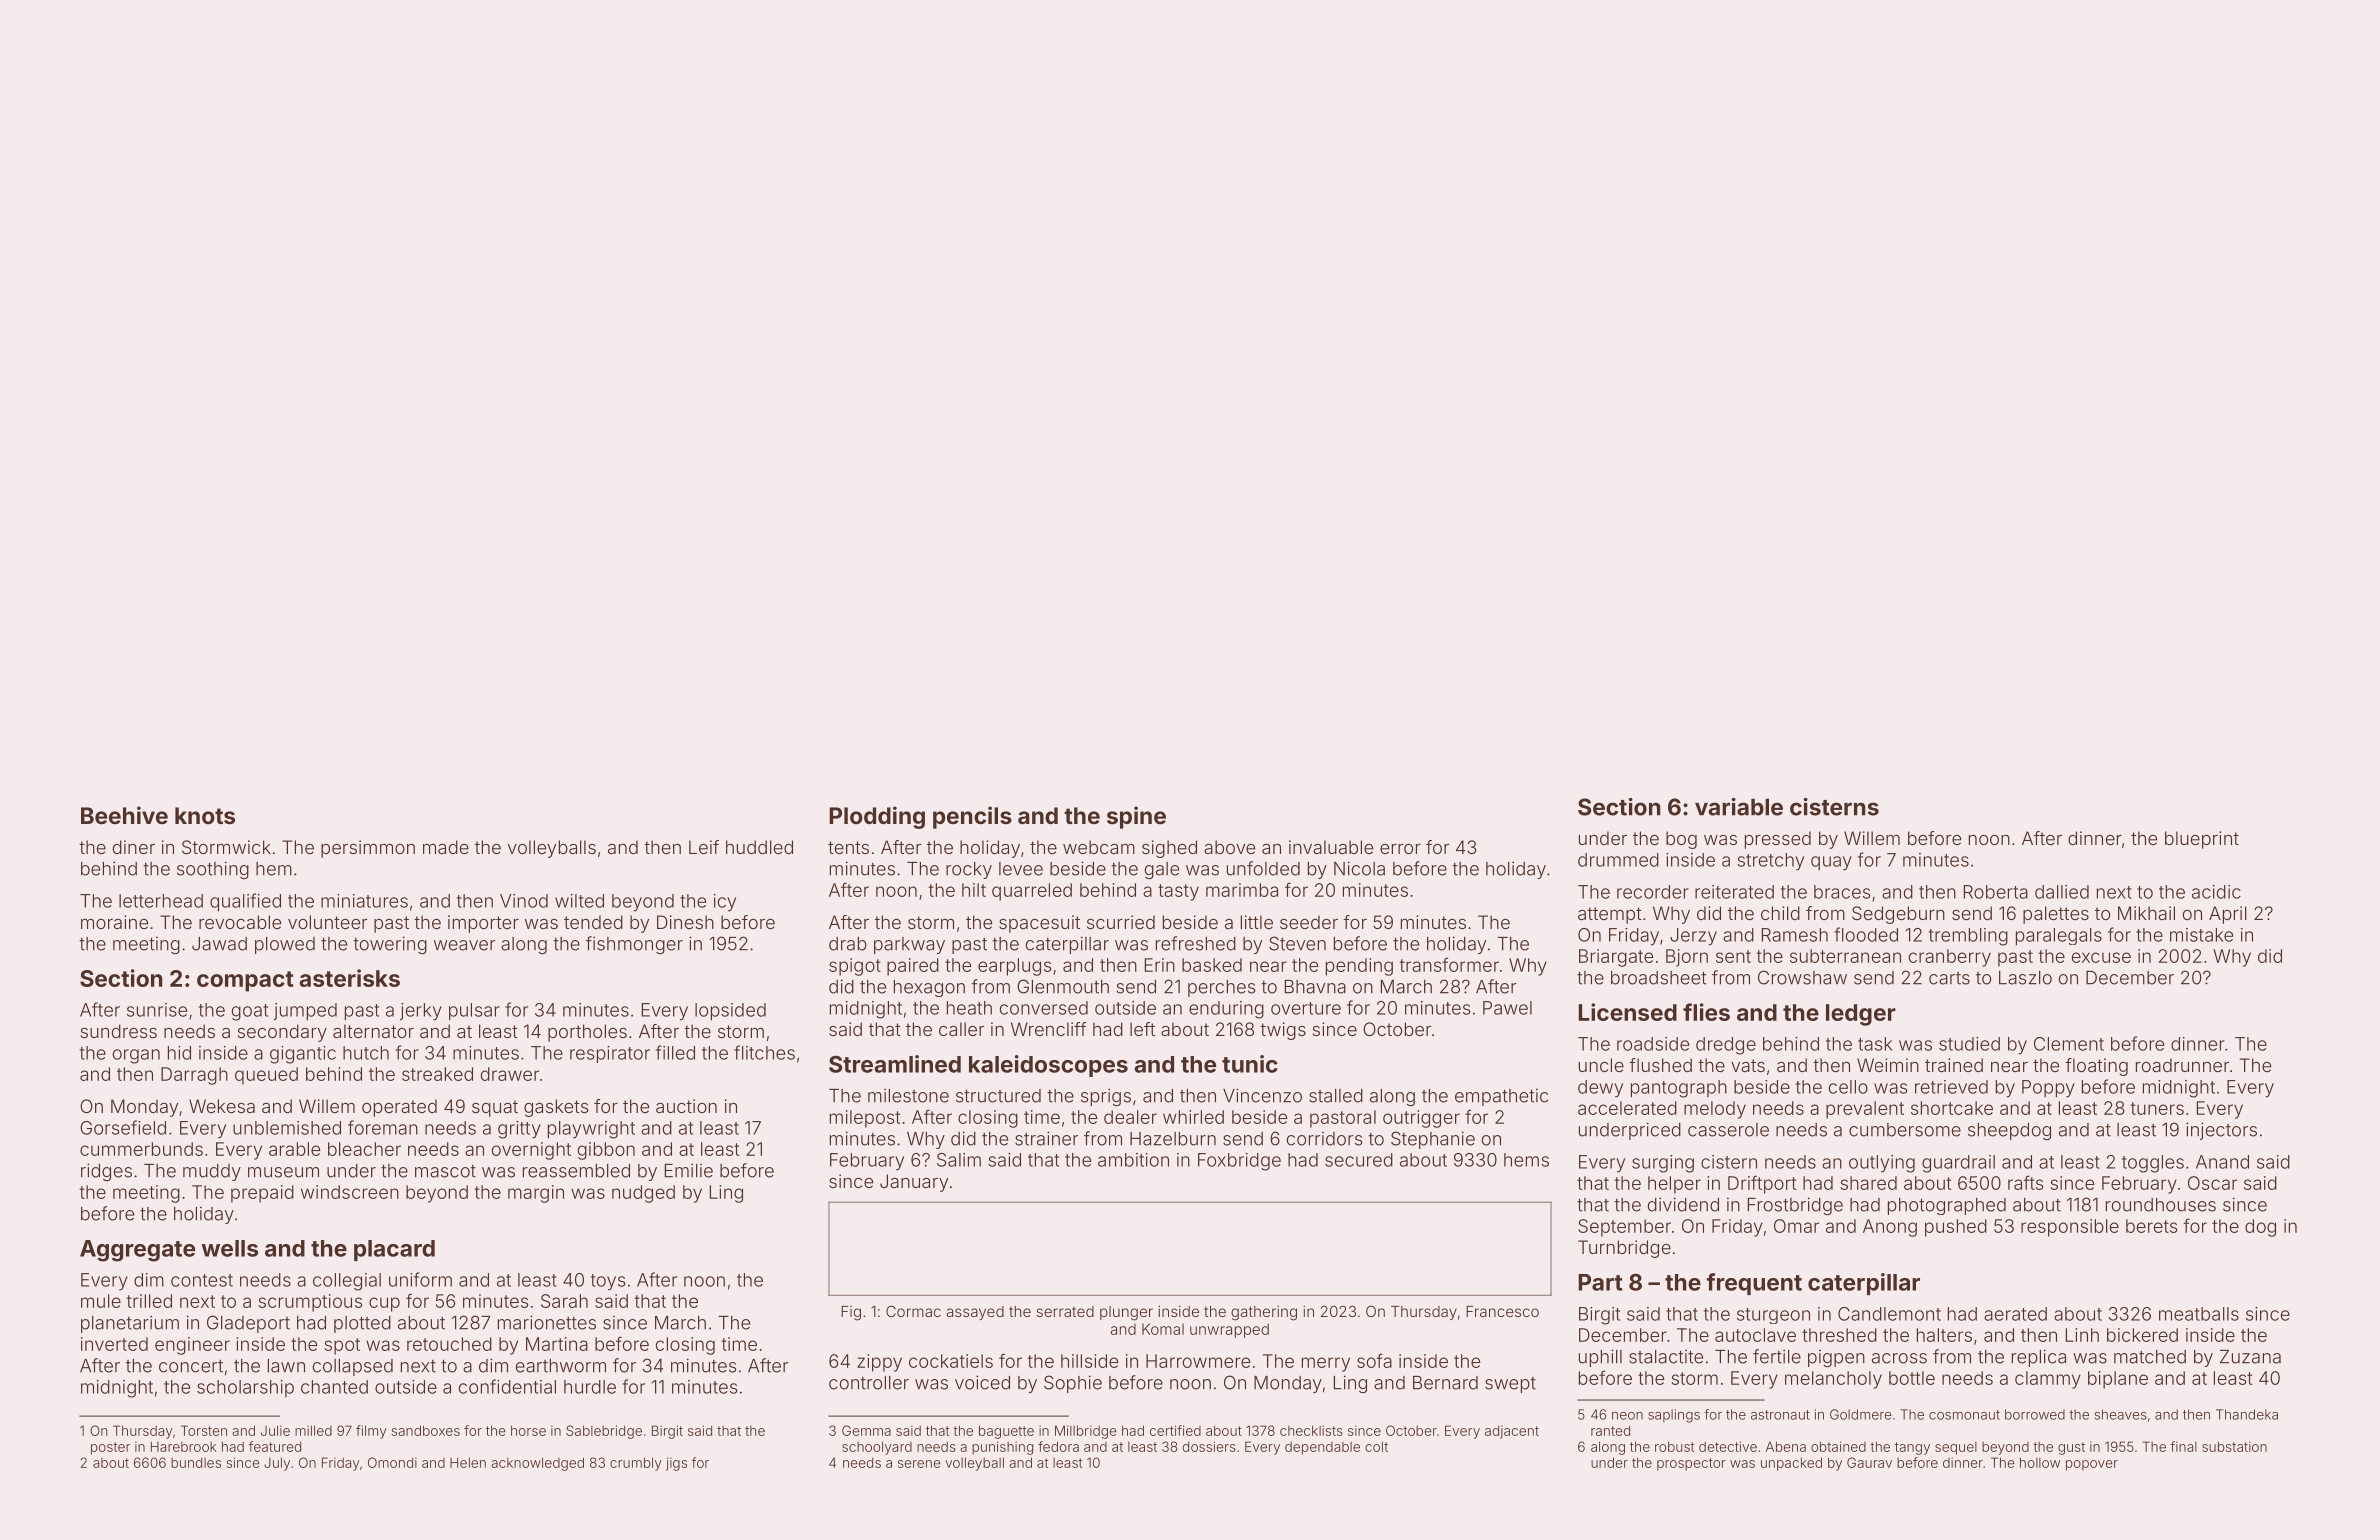 This page has height=1540, width=2380. I want to click on frequent, so click(1754, 1284).
